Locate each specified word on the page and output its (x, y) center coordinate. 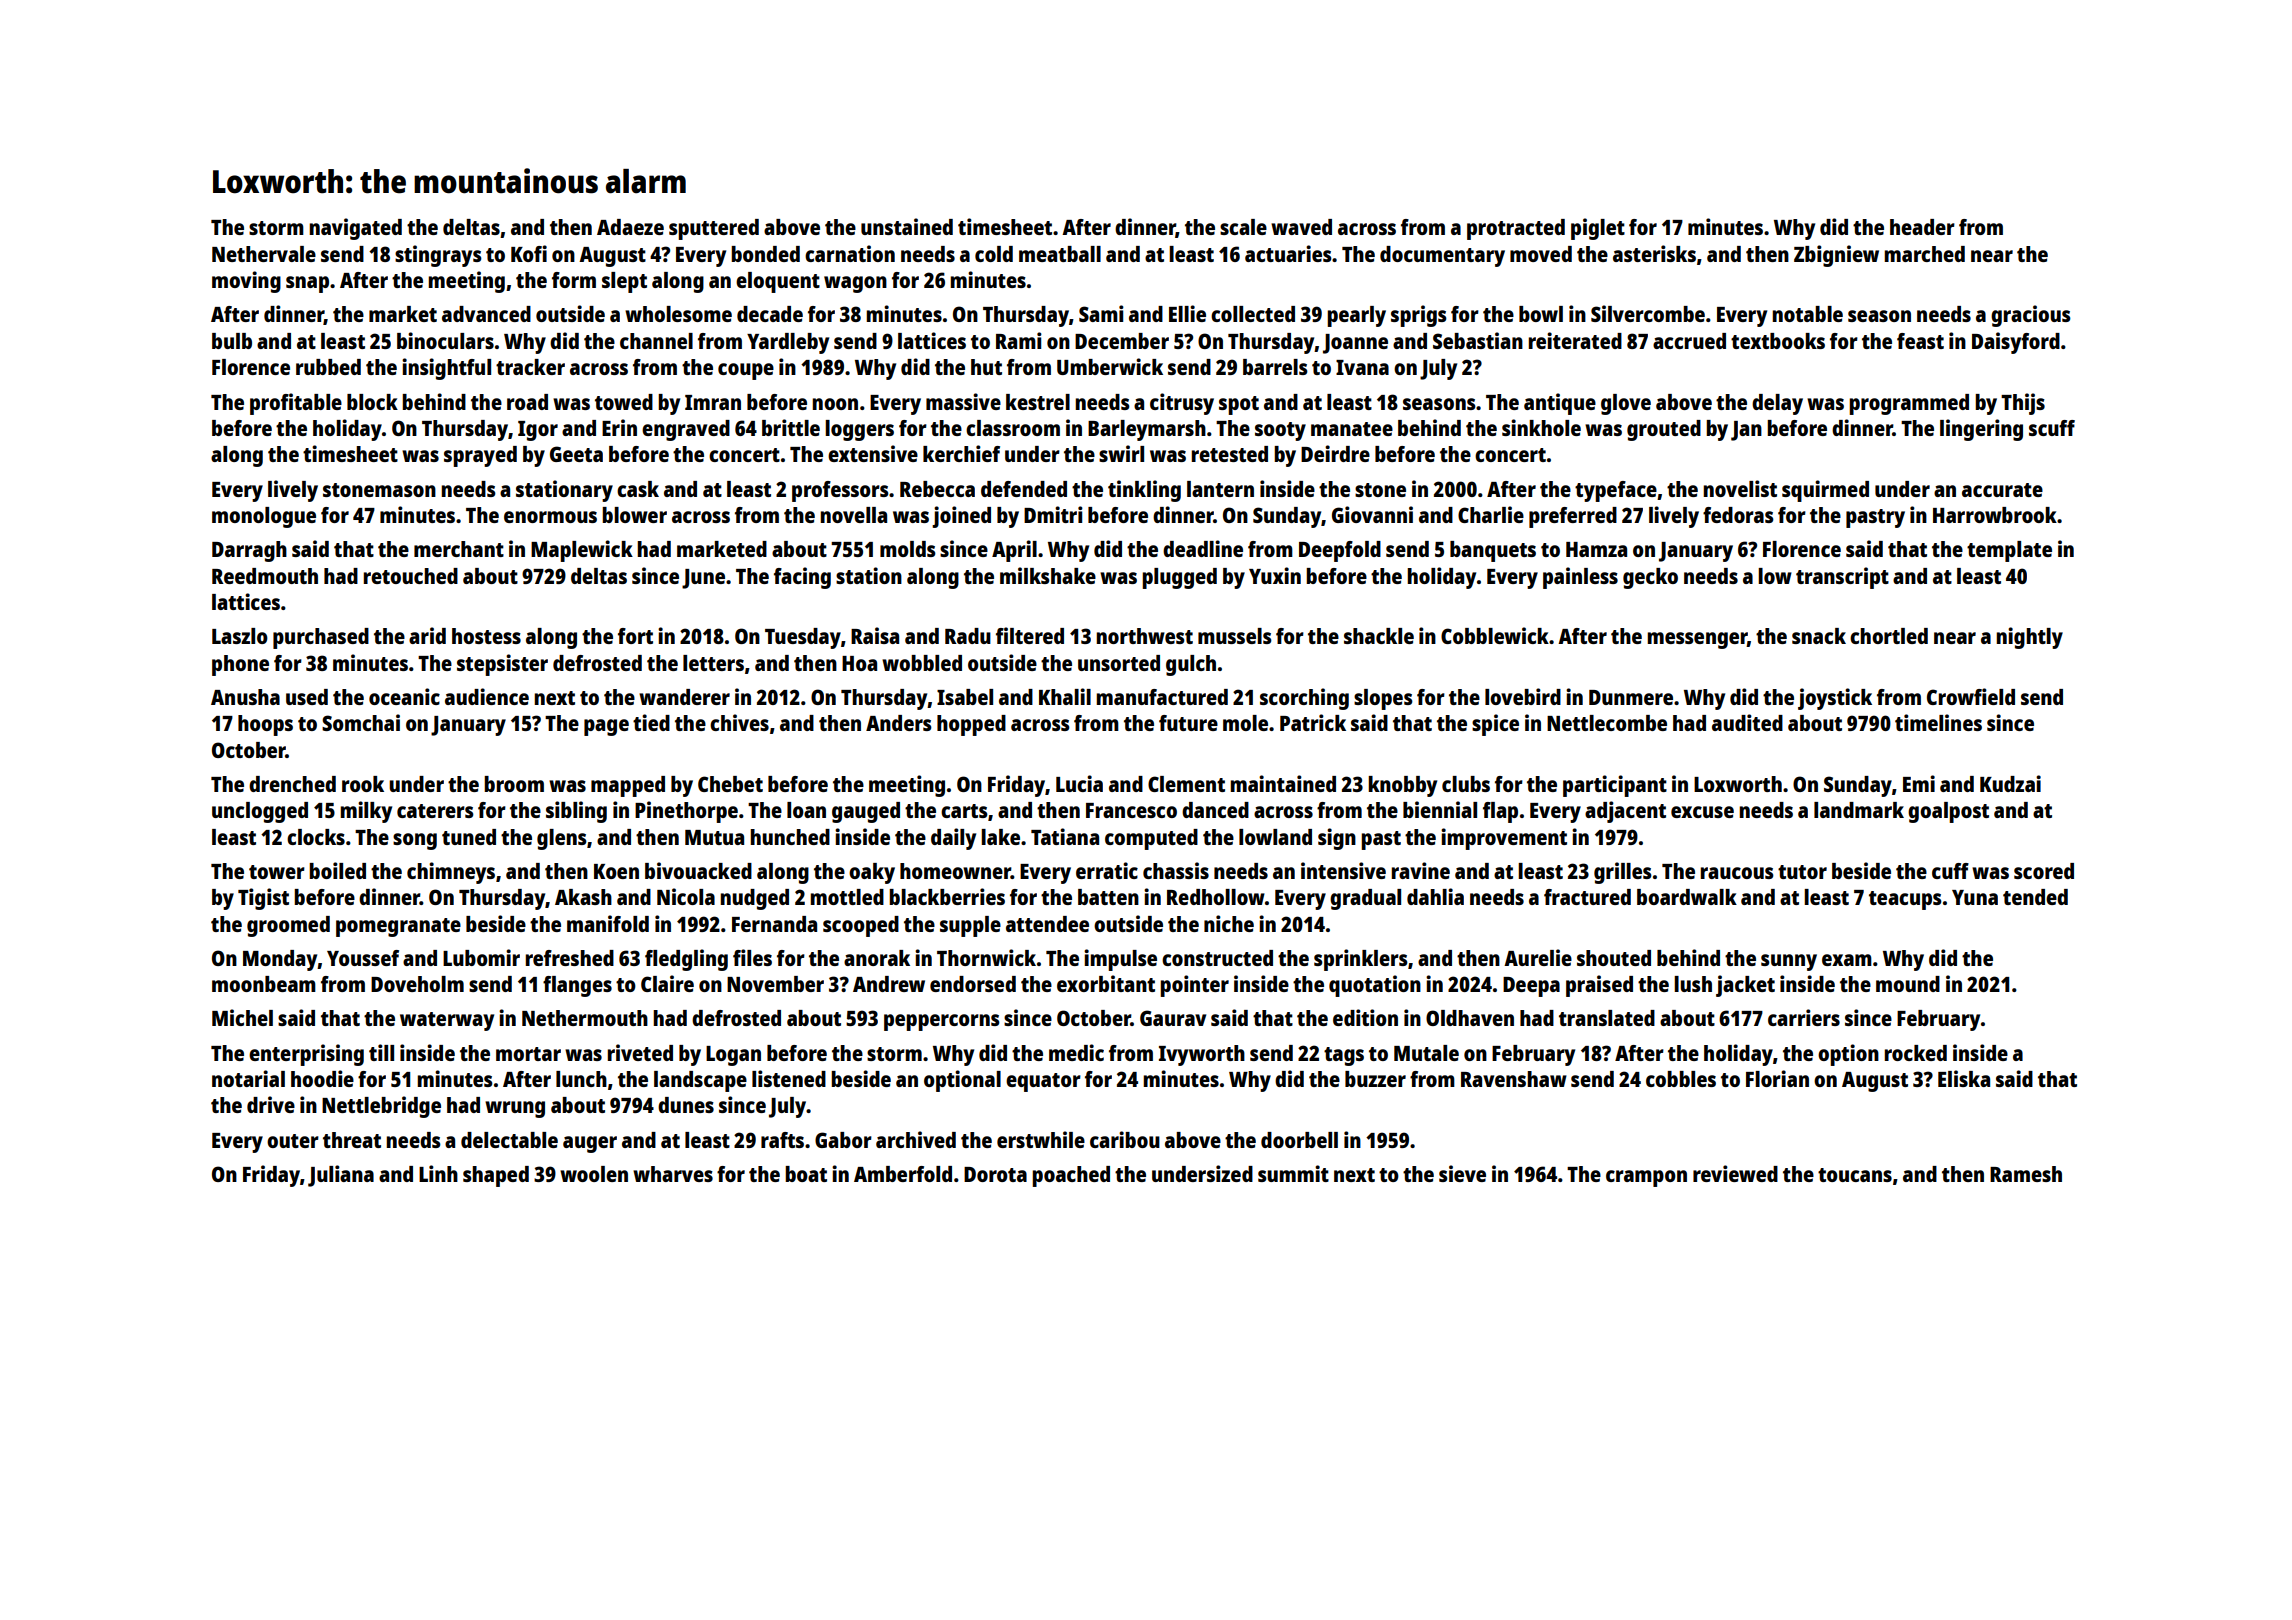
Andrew (889, 984)
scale (1243, 227)
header (1922, 227)
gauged (866, 812)
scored (2044, 871)
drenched (292, 784)
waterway (447, 1021)
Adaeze (630, 227)
